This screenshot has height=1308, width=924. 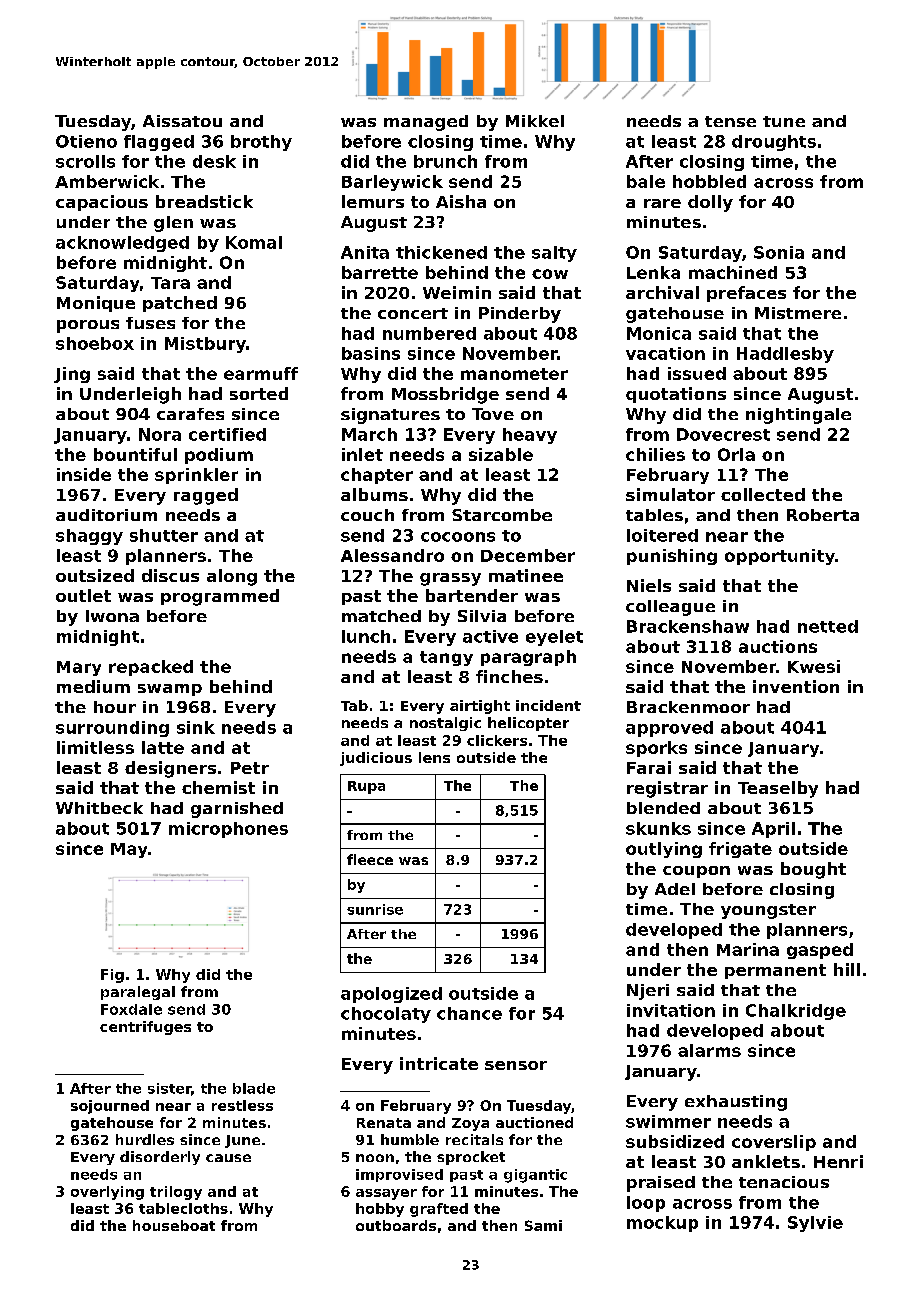 What do you see at coordinates (823, 515) in the screenshot?
I see `Roberta` at bounding box center [823, 515].
